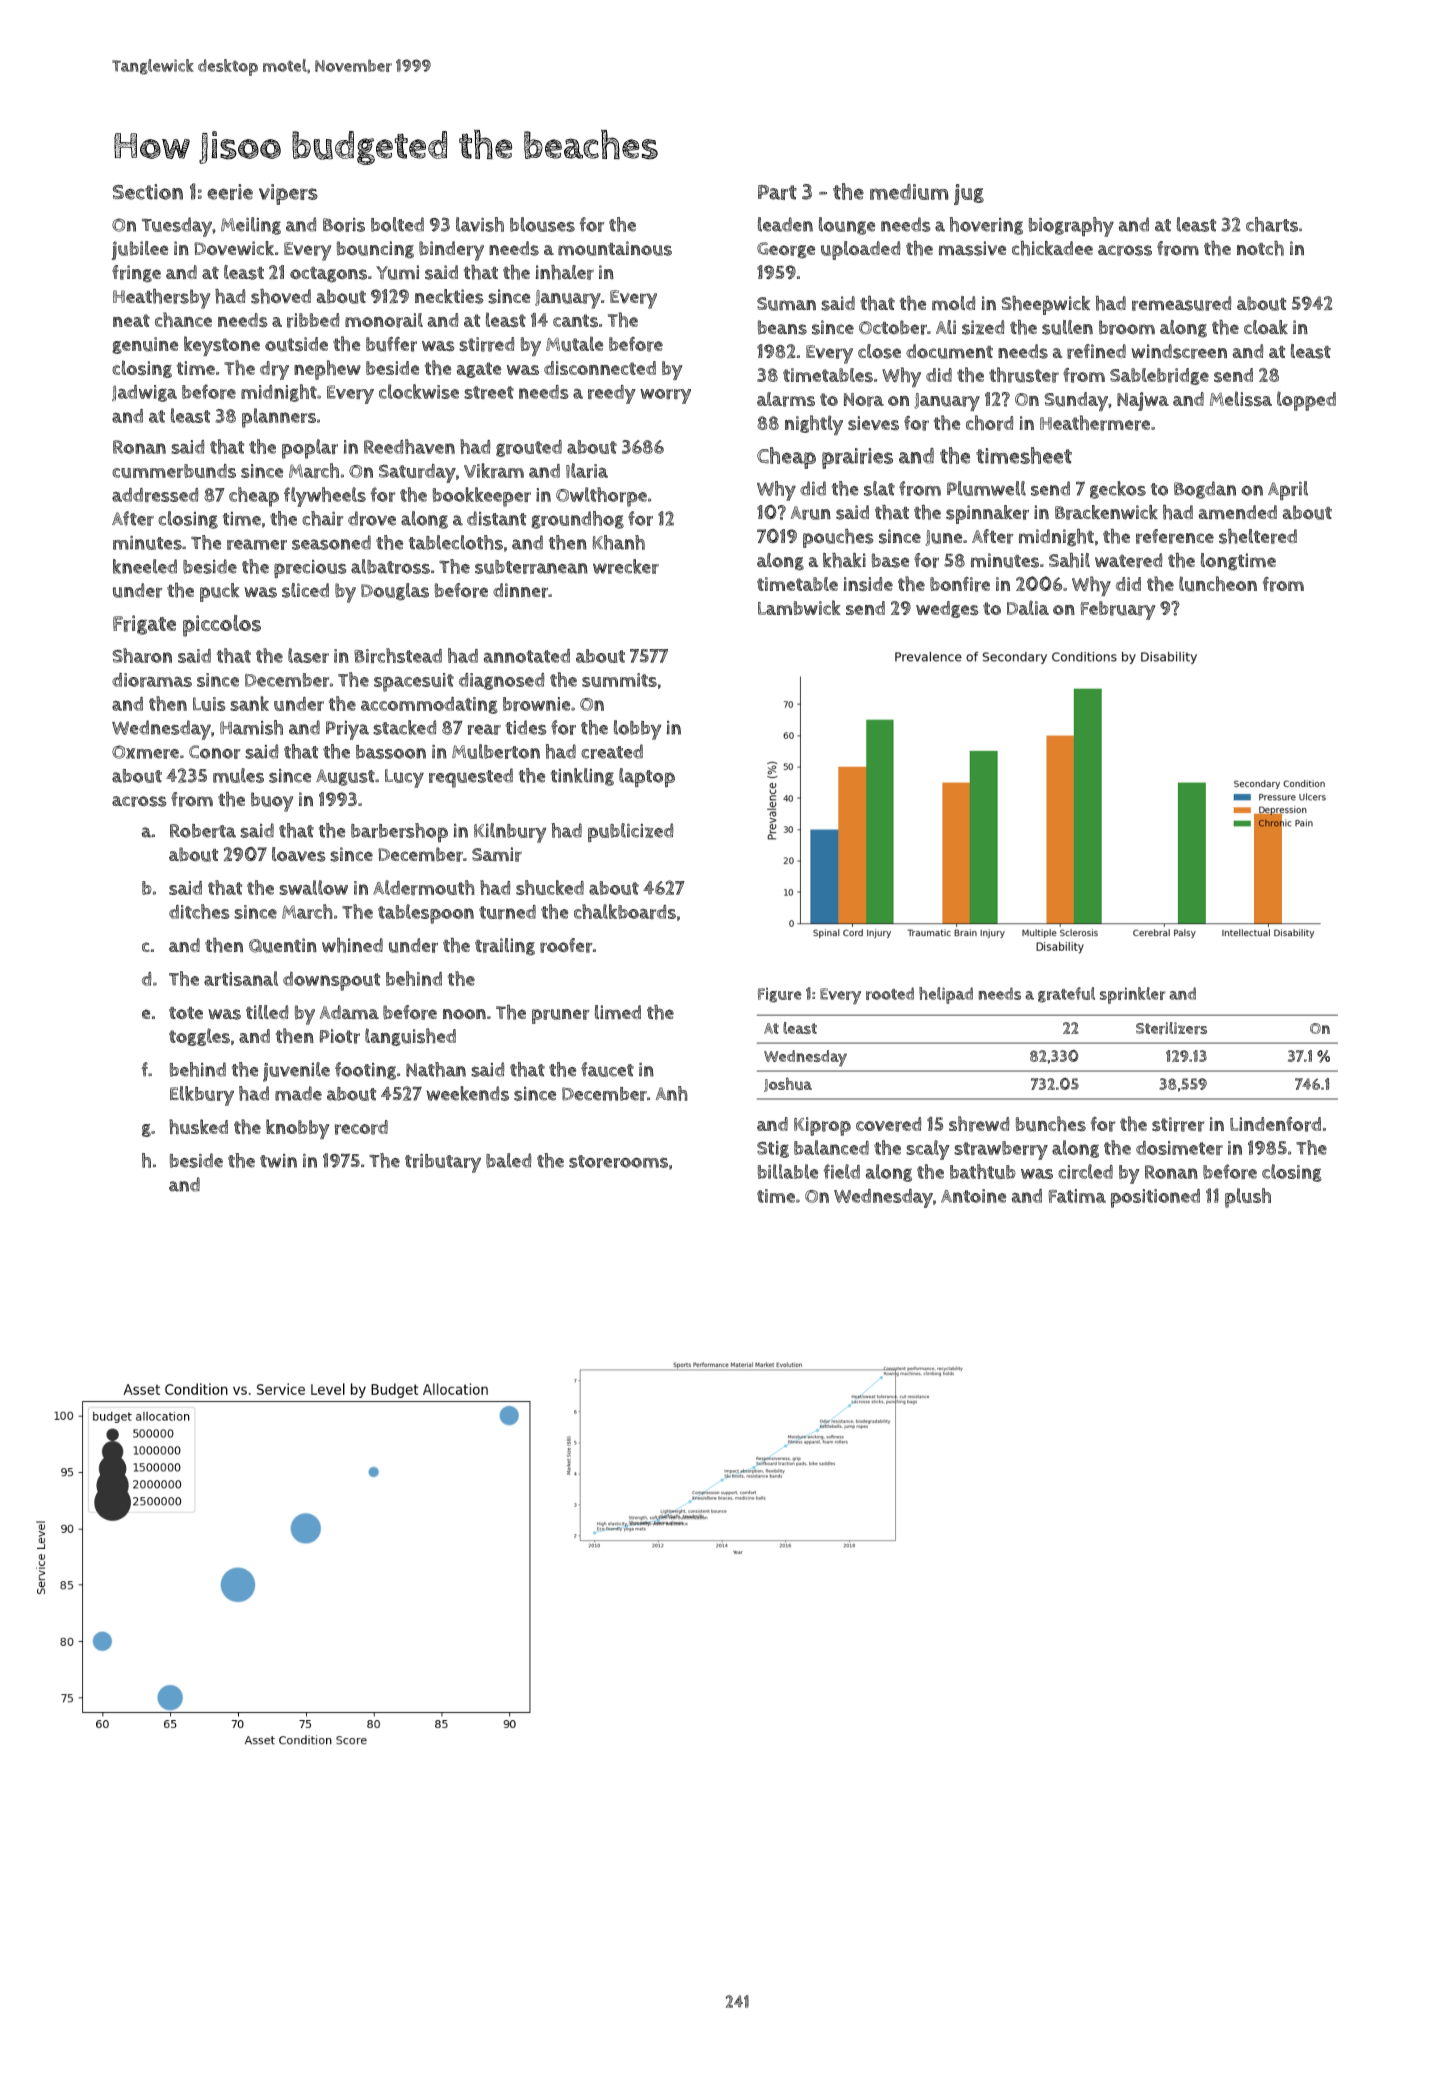  Describe the element at coordinates (618, 1161) in the screenshot. I see `storerooms` at that location.
